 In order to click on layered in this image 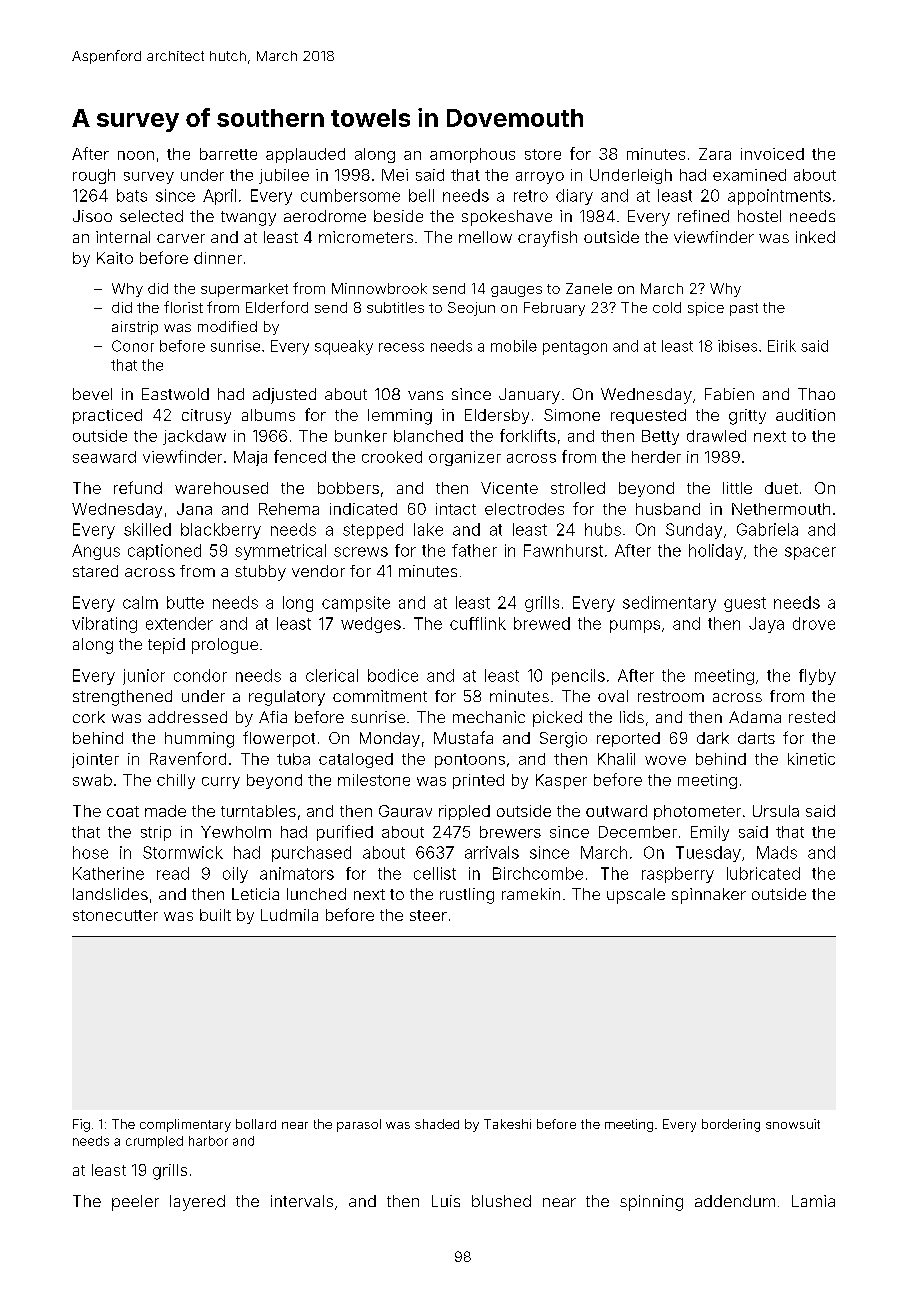, I will do `click(197, 1203)`.
